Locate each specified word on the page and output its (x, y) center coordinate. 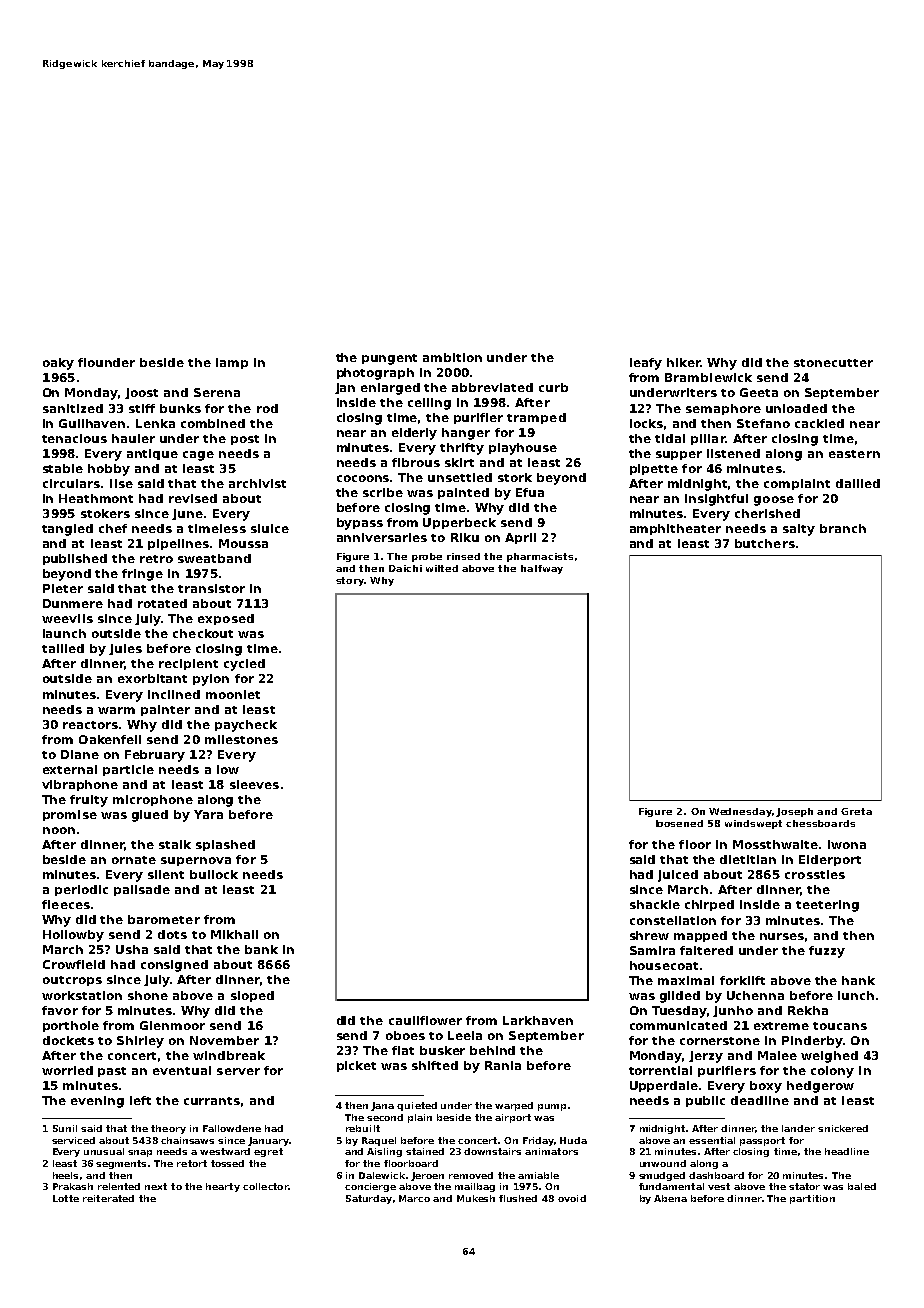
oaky (58, 364)
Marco (414, 1198)
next (156, 1186)
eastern (854, 454)
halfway (542, 569)
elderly (414, 434)
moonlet (233, 694)
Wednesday (740, 812)
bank (261, 949)
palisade (142, 890)
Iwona (847, 844)
